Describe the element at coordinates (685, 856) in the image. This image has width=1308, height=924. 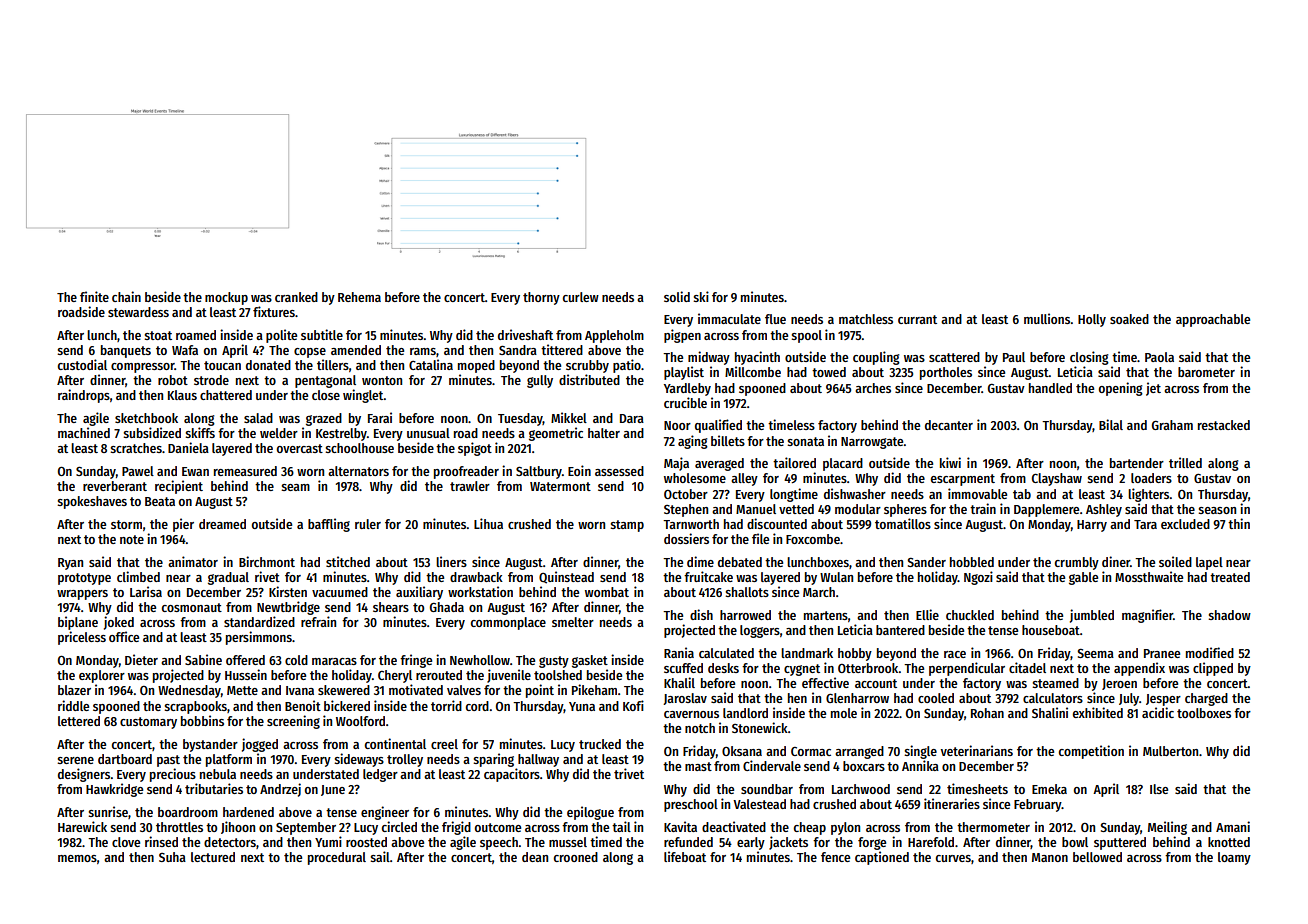
I see `lifeboat` at that location.
